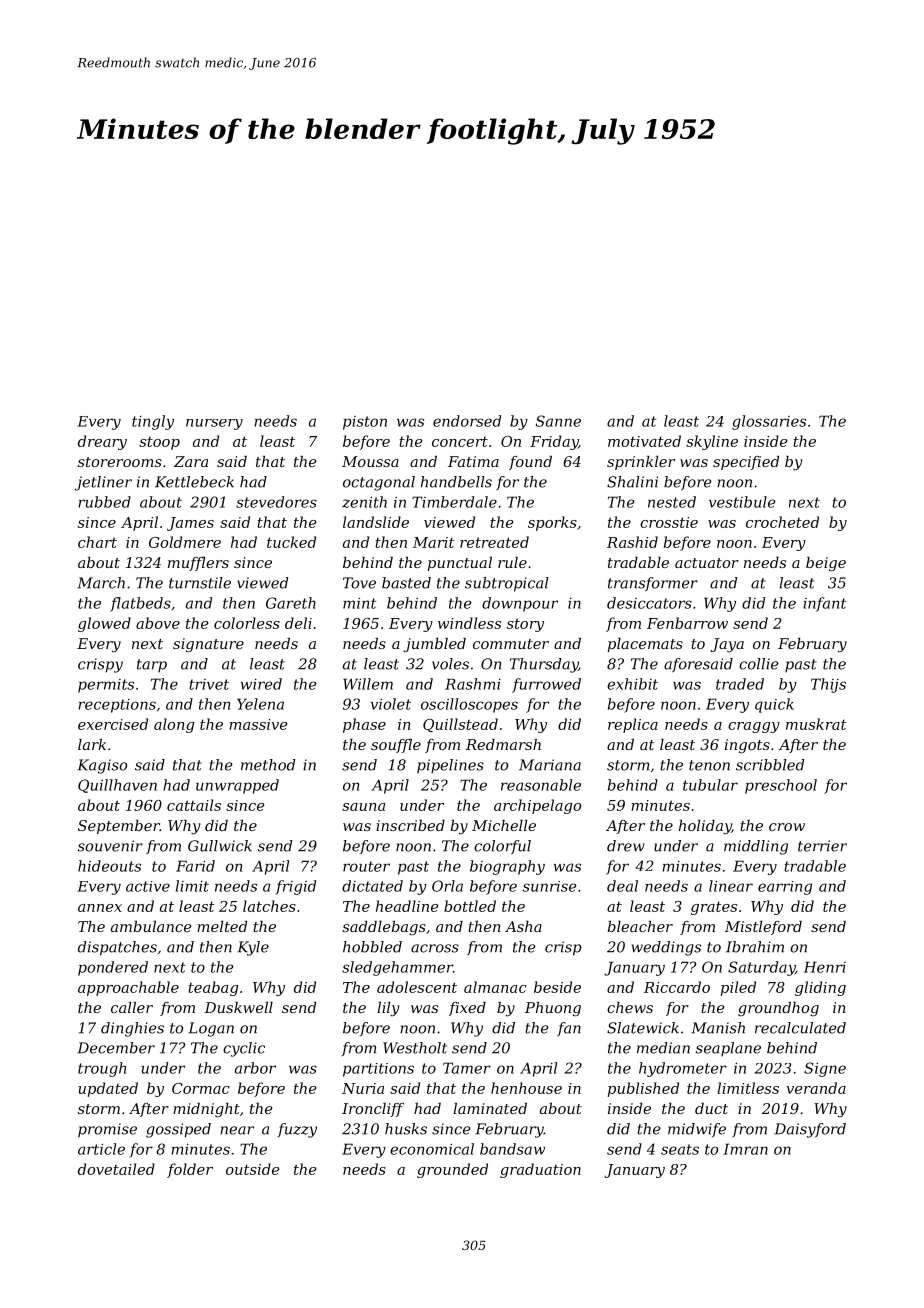 Image resolution: width=924 pixels, height=1308 pixels. Describe the element at coordinates (159, 443) in the image. I see `stoop` at that location.
